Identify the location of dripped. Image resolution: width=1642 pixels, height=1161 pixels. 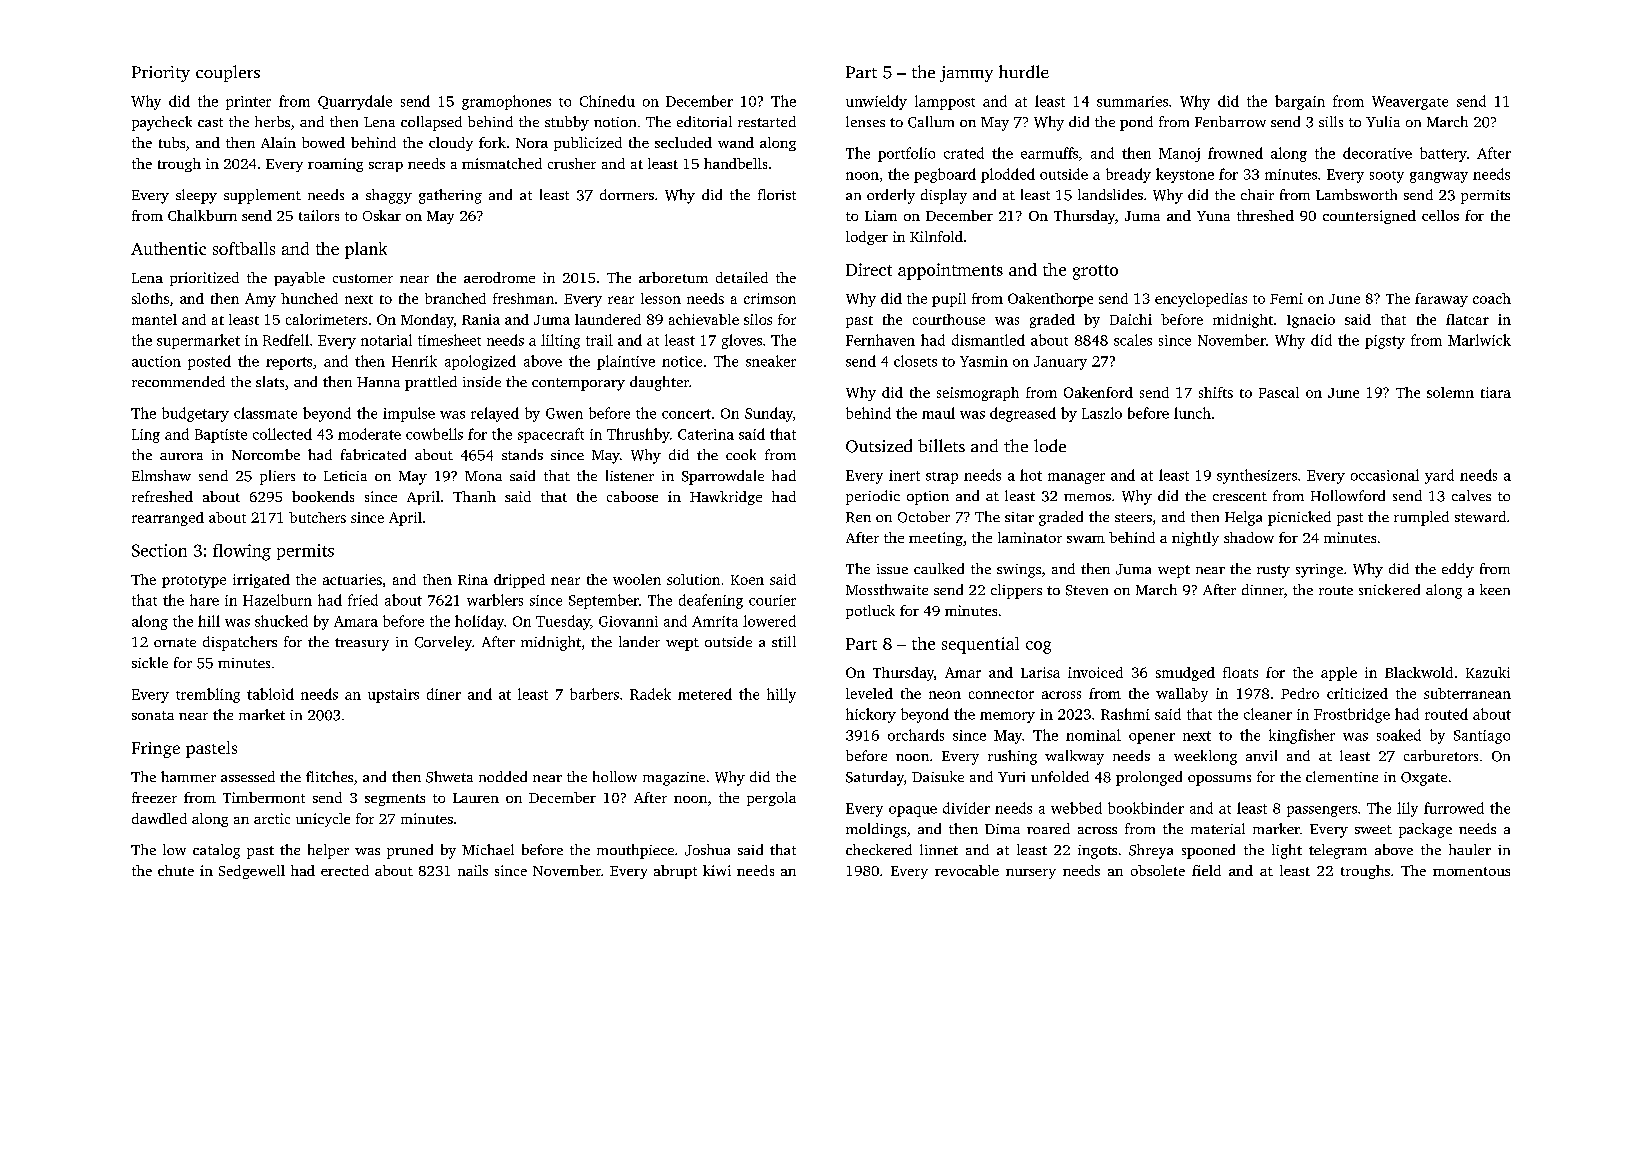
(519, 581).
